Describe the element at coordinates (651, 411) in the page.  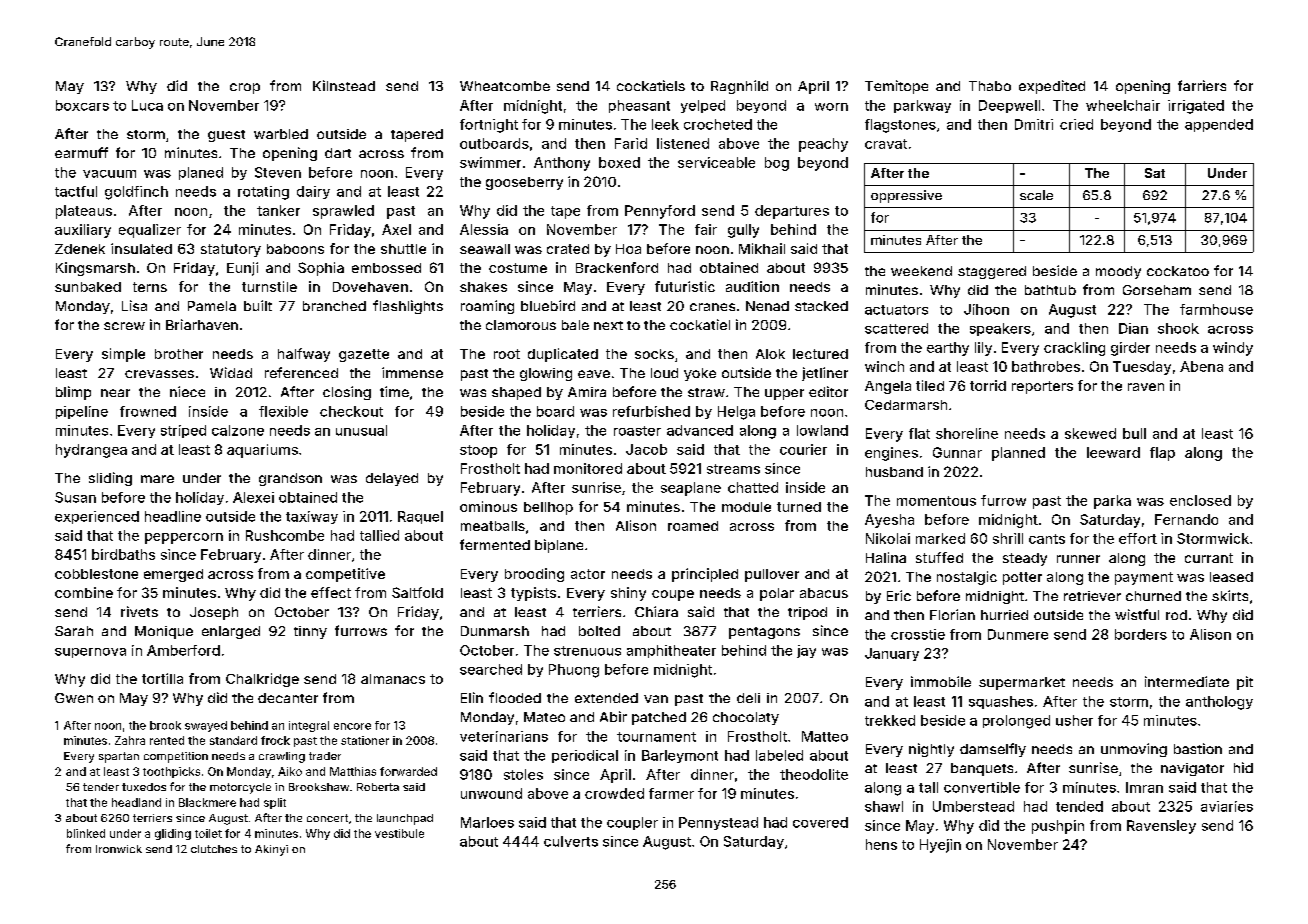
I see `refurbished` at that location.
